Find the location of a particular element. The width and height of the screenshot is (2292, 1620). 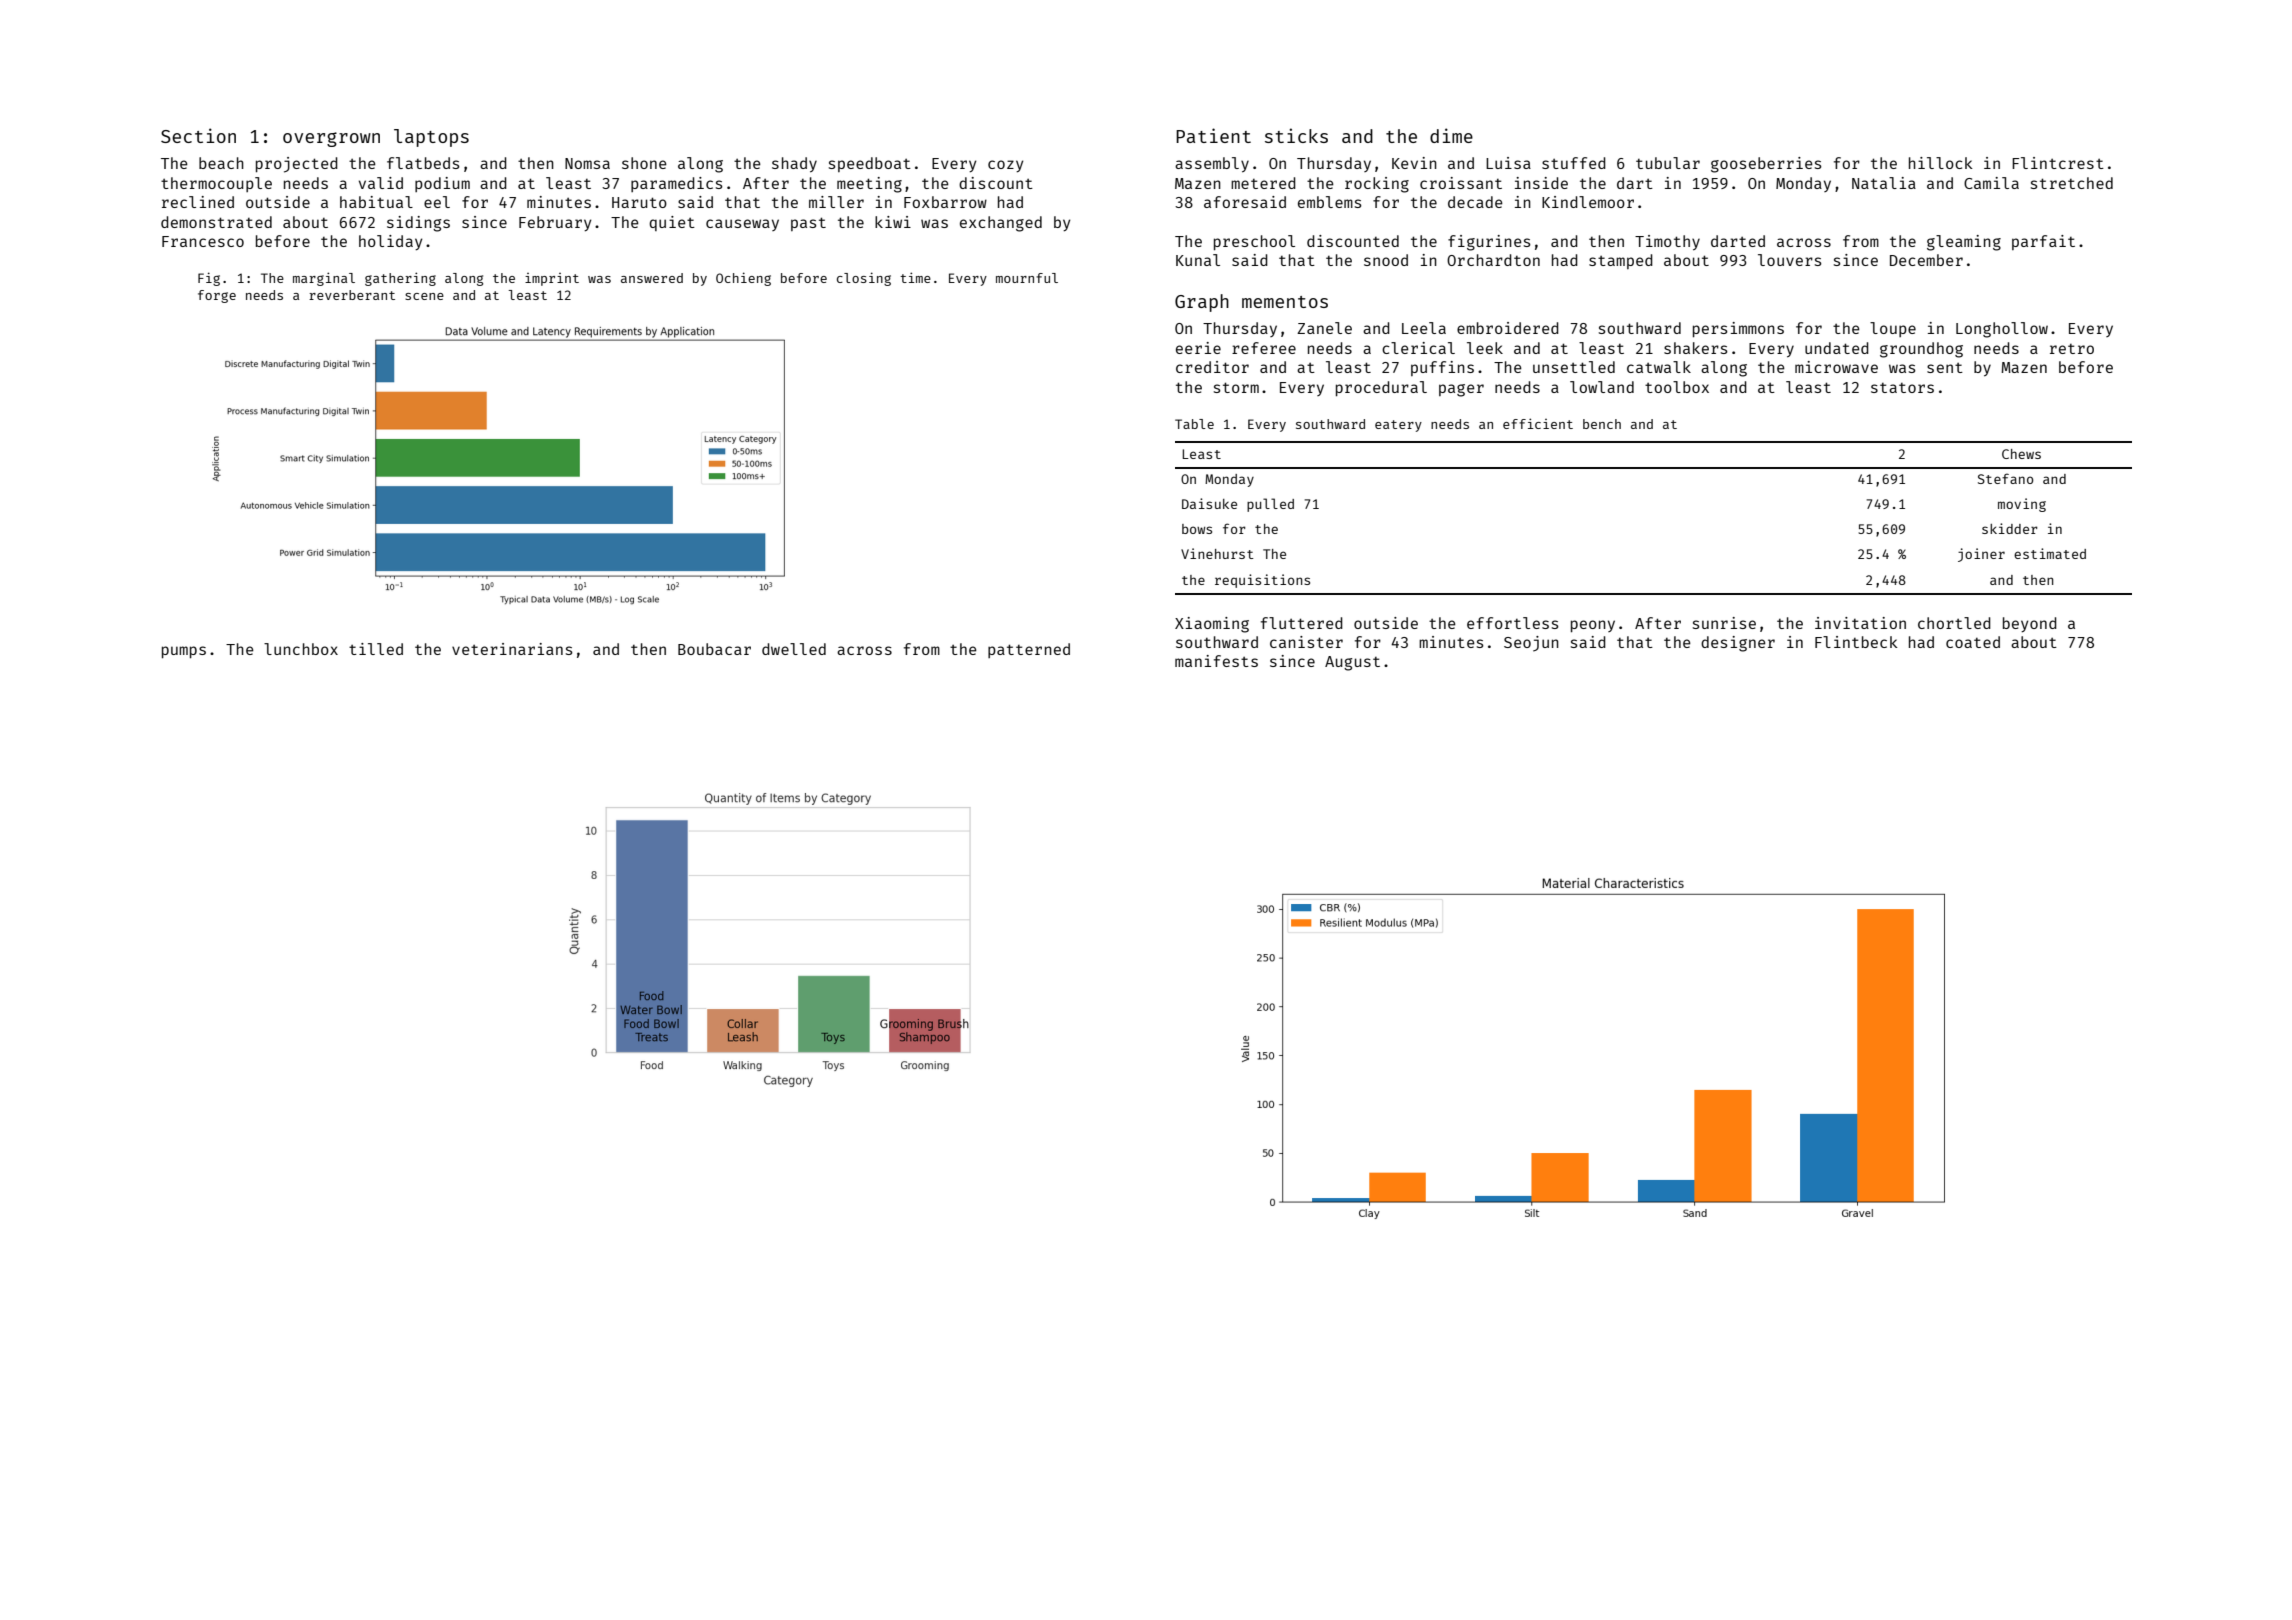

beyond is located at coordinates (2030, 624).
